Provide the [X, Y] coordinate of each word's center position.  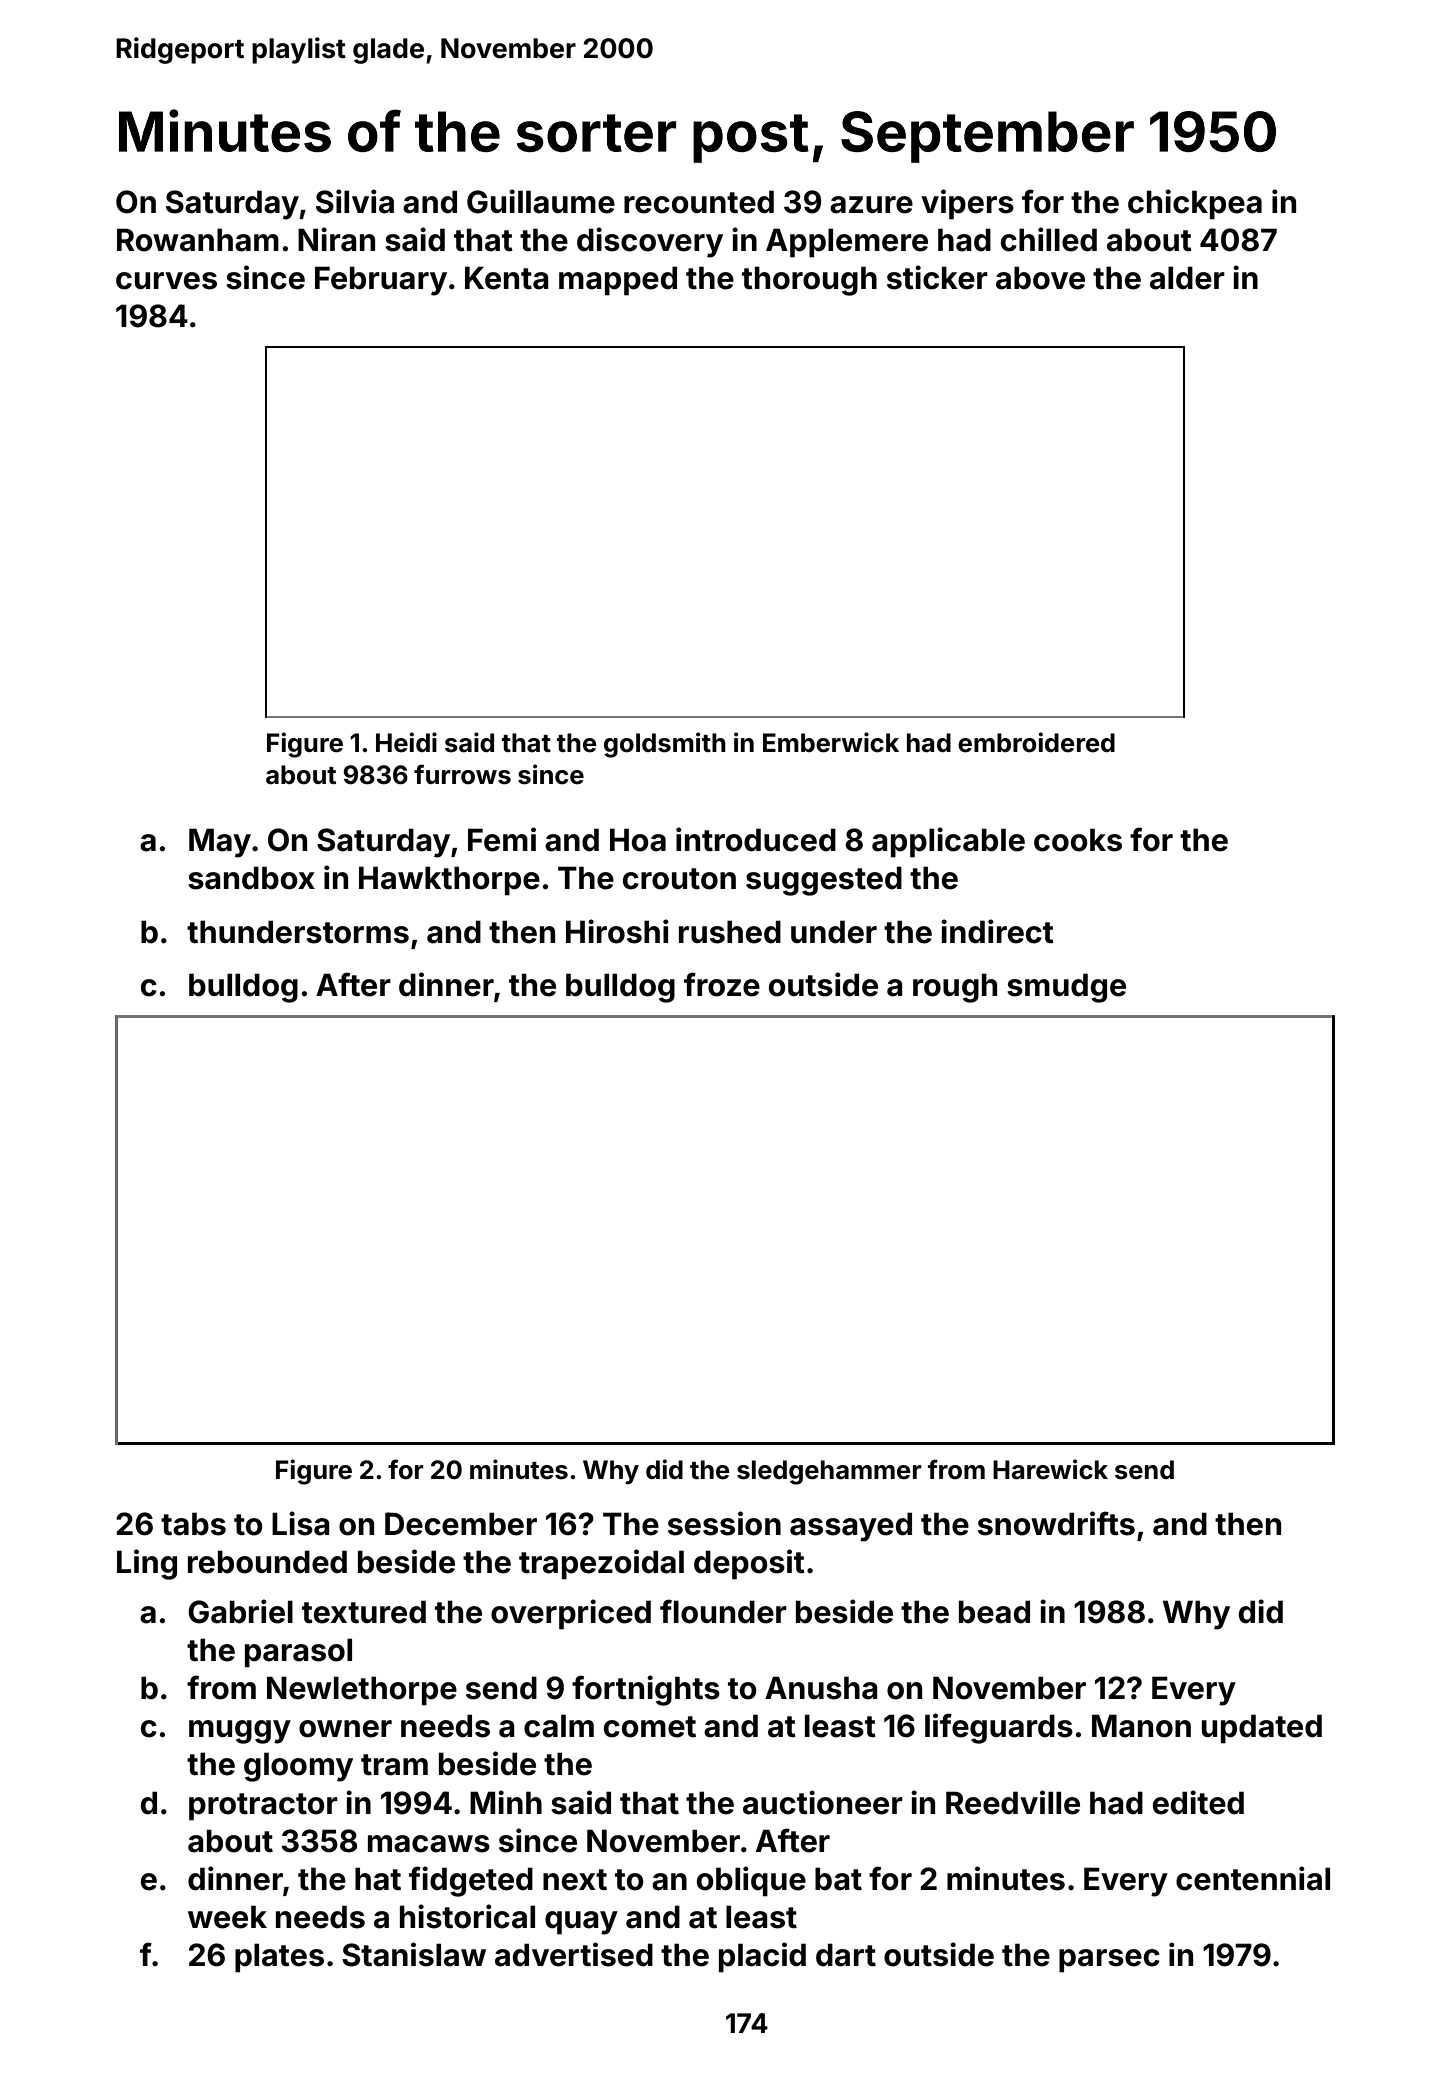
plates [279, 1958]
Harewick [1050, 1469]
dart [846, 1955]
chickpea [1195, 204]
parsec [1109, 1961]
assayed [851, 1527]
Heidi [406, 742]
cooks [1078, 840]
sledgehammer [829, 1472]
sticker [937, 277]
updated [1262, 1729]
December [461, 1524]
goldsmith [665, 745]
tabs [193, 1524]
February [381, 281]
